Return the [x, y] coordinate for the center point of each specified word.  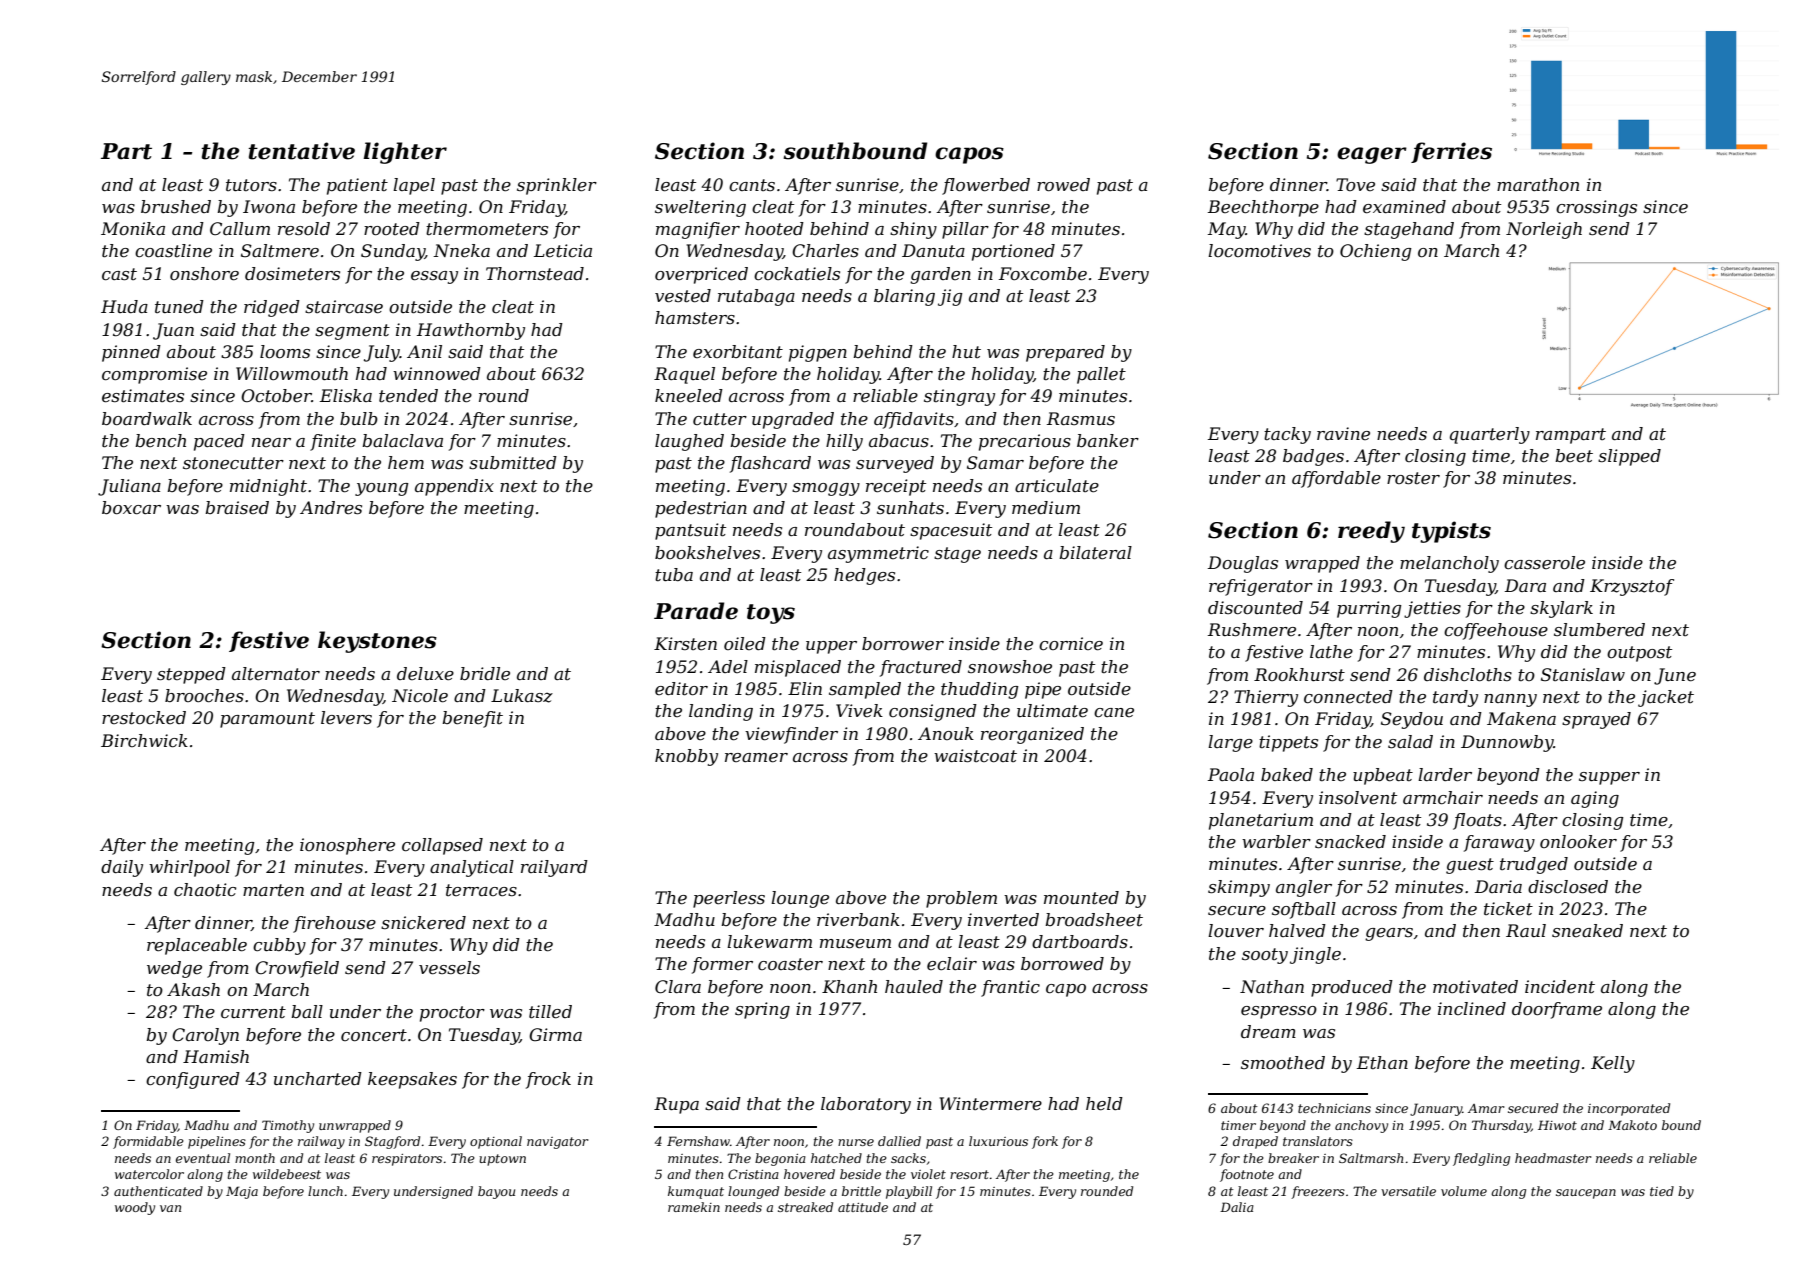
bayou [496, 1192]
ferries [1451, 152]
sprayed [1596, 720]
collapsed [442, 846]
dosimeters [292, 274]
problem [961, 899]
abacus [899, 441]
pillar [965, 230]
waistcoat [975, 756]
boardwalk [147, 419]
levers [346, 718]
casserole [1544, 563]
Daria [1498, 886]
